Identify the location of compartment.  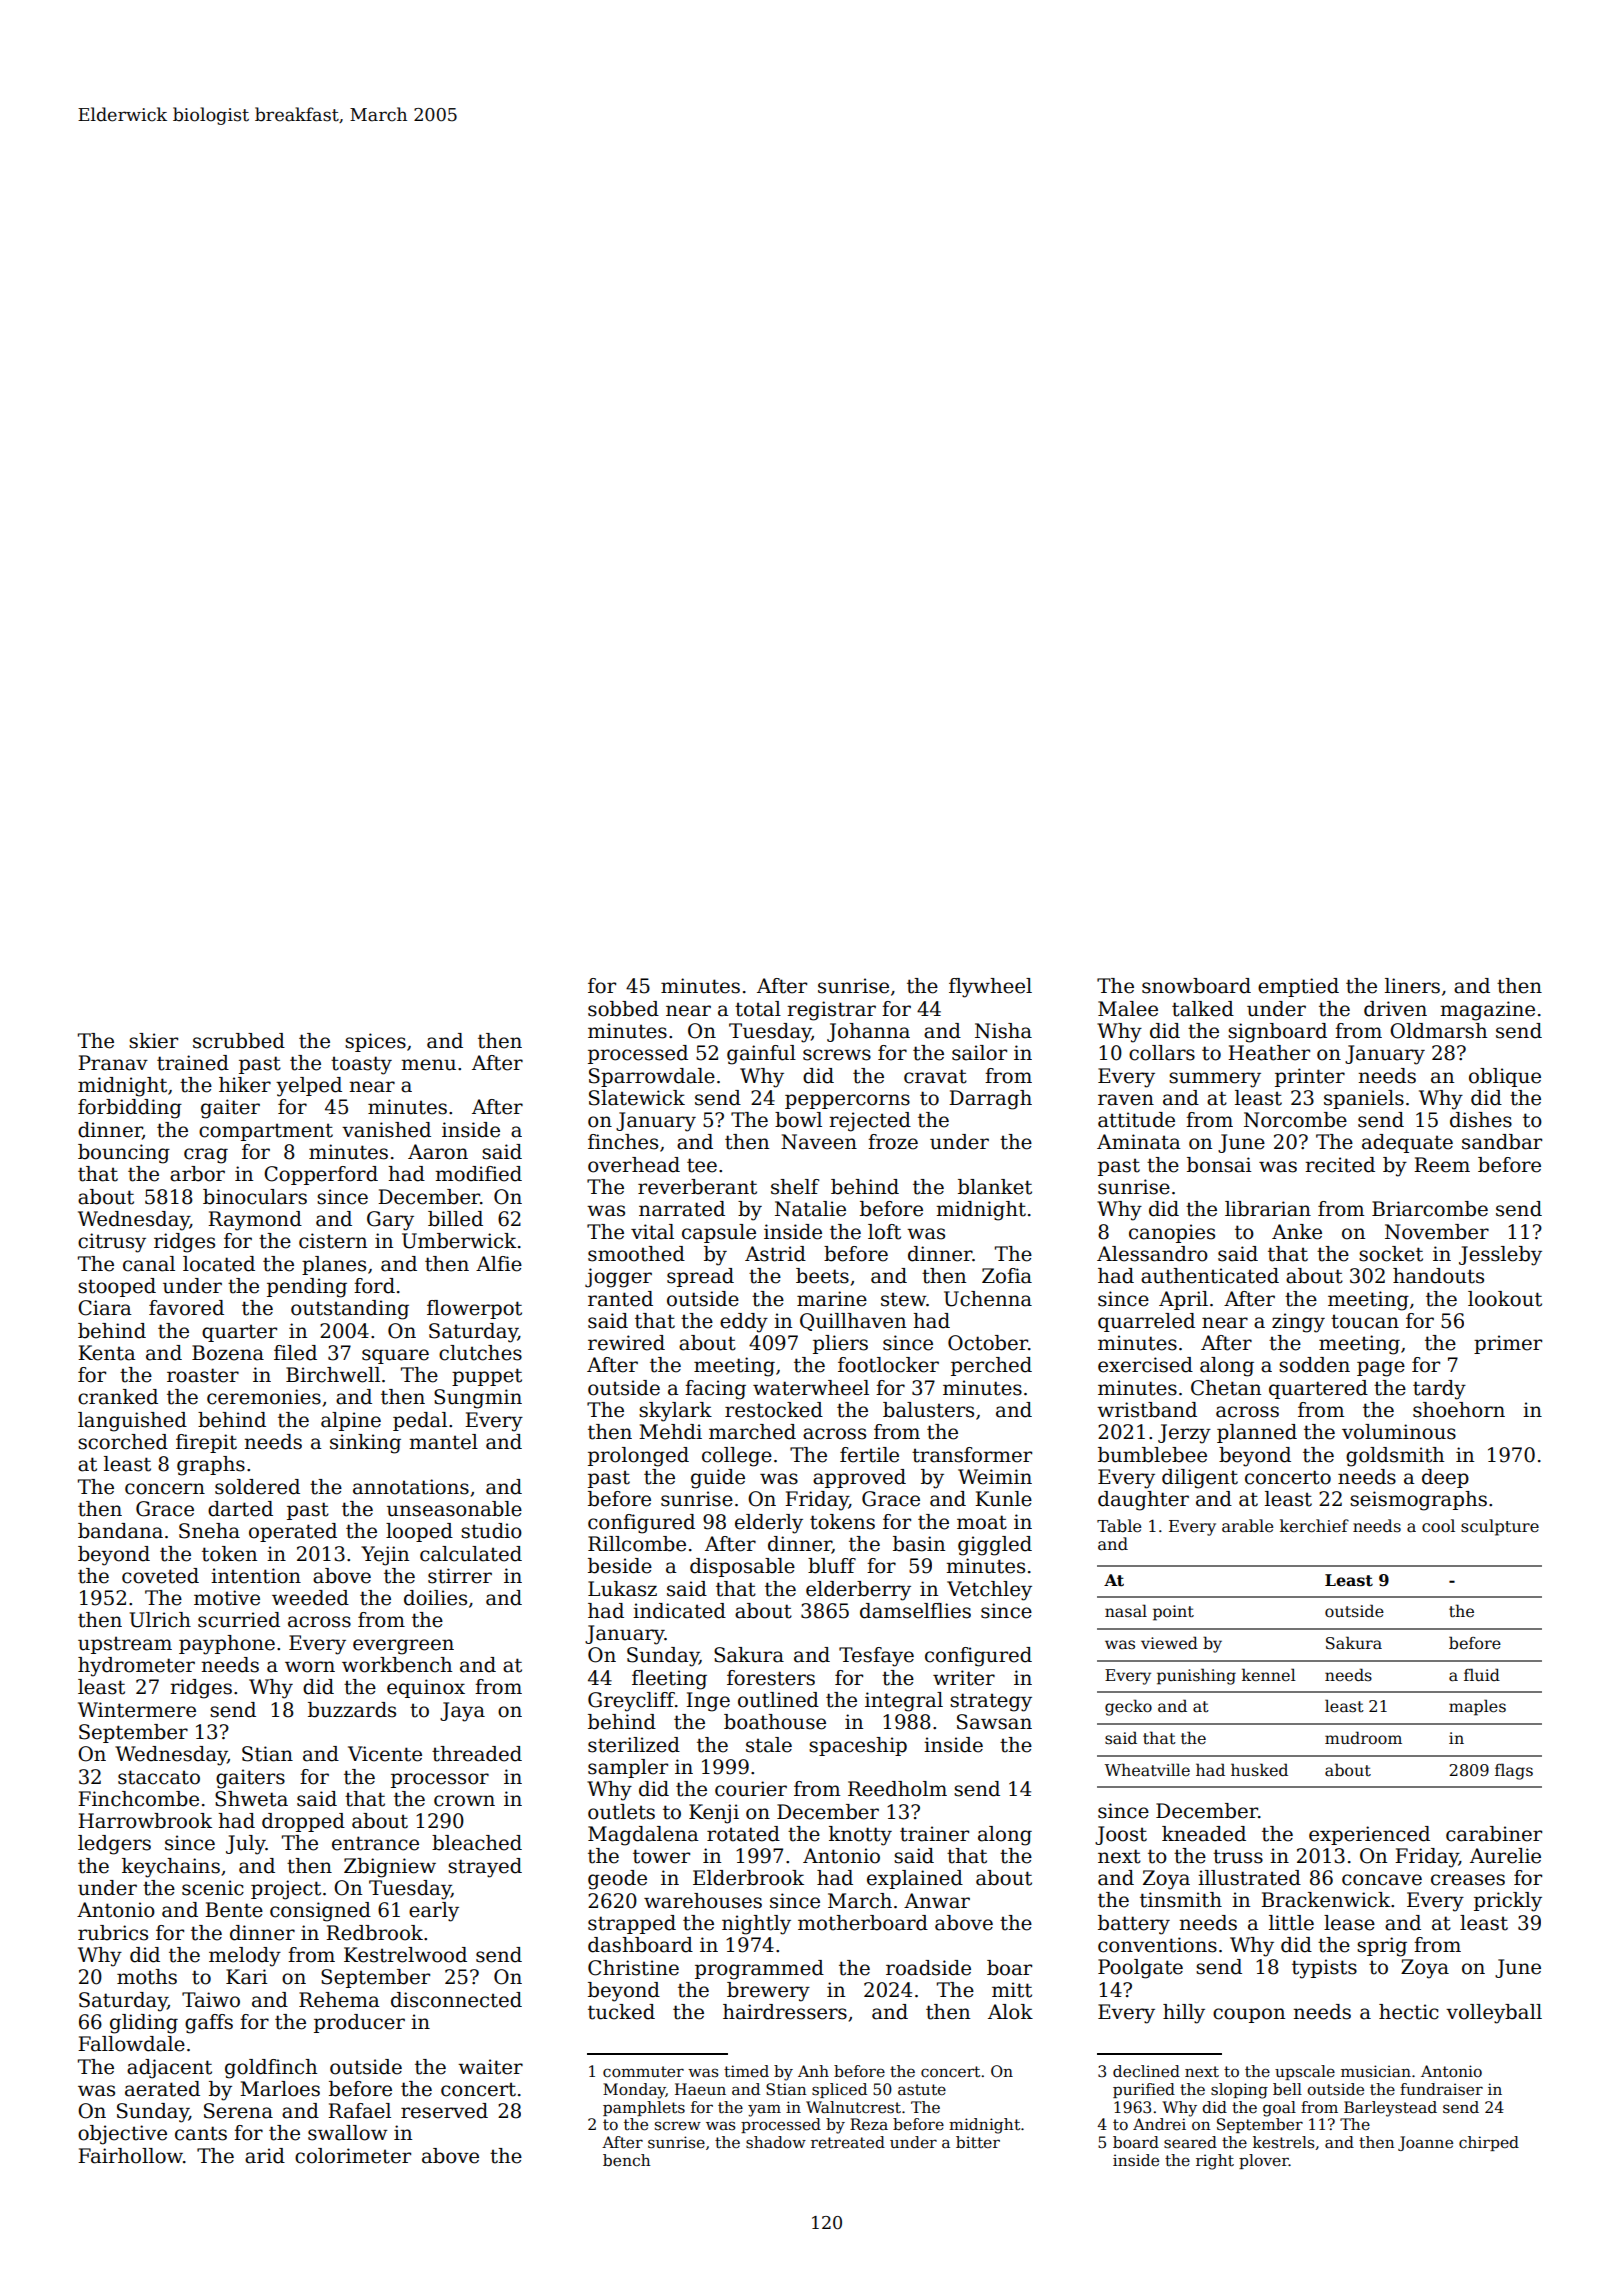
(266, 1132).
